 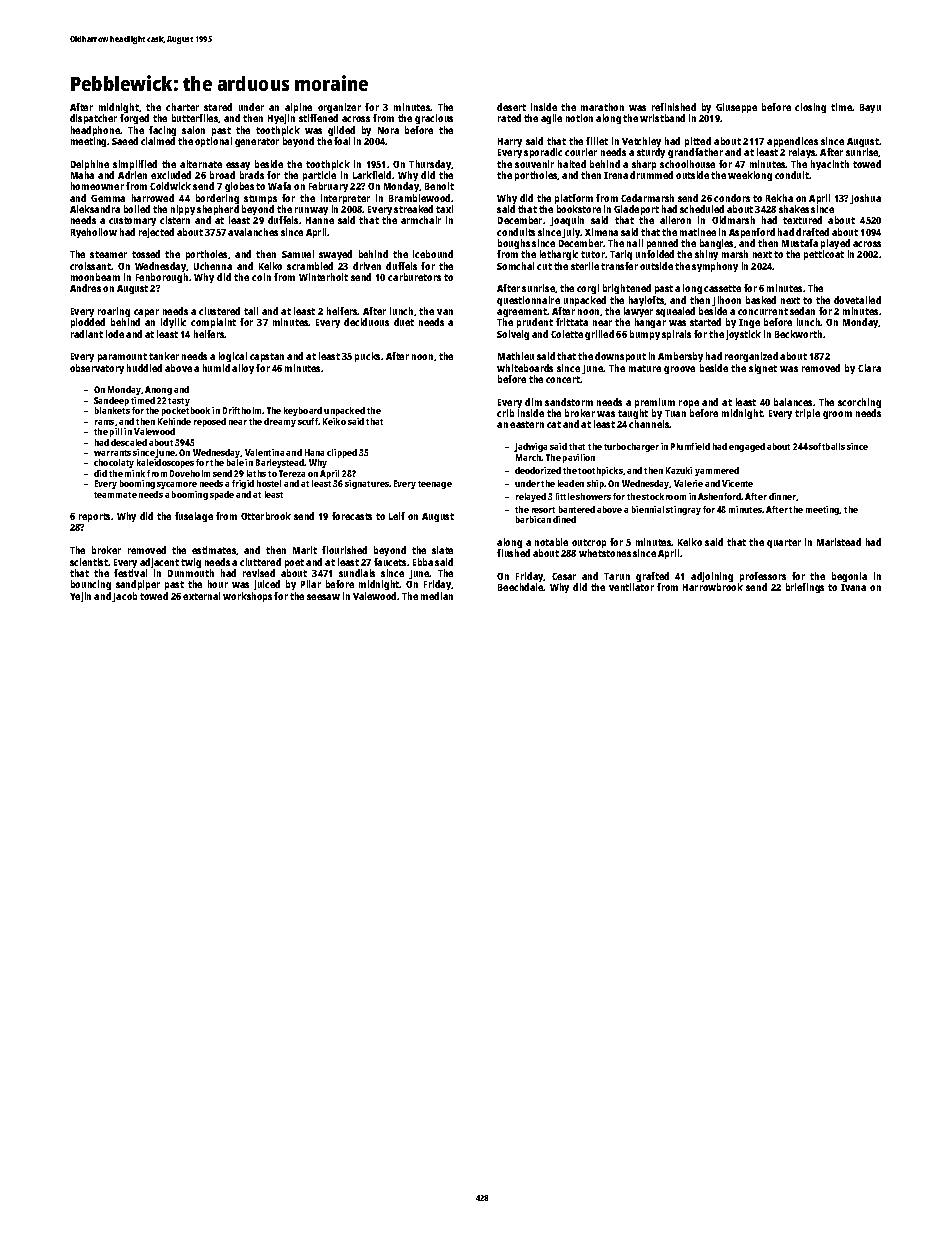 I want to click on grilled, so click(x=599, y=335).
